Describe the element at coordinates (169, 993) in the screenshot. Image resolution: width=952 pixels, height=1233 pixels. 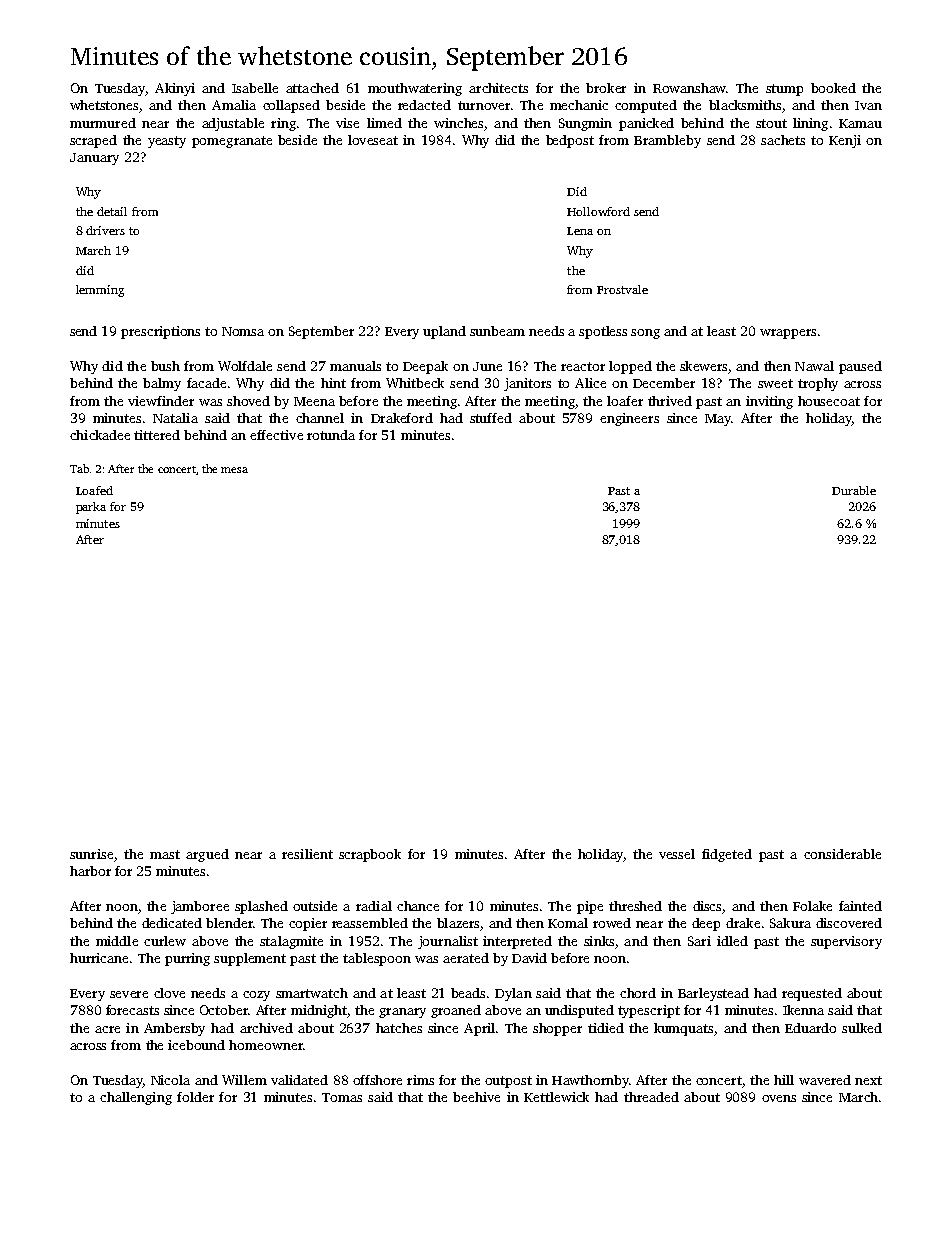
I see `clove` at that location.
